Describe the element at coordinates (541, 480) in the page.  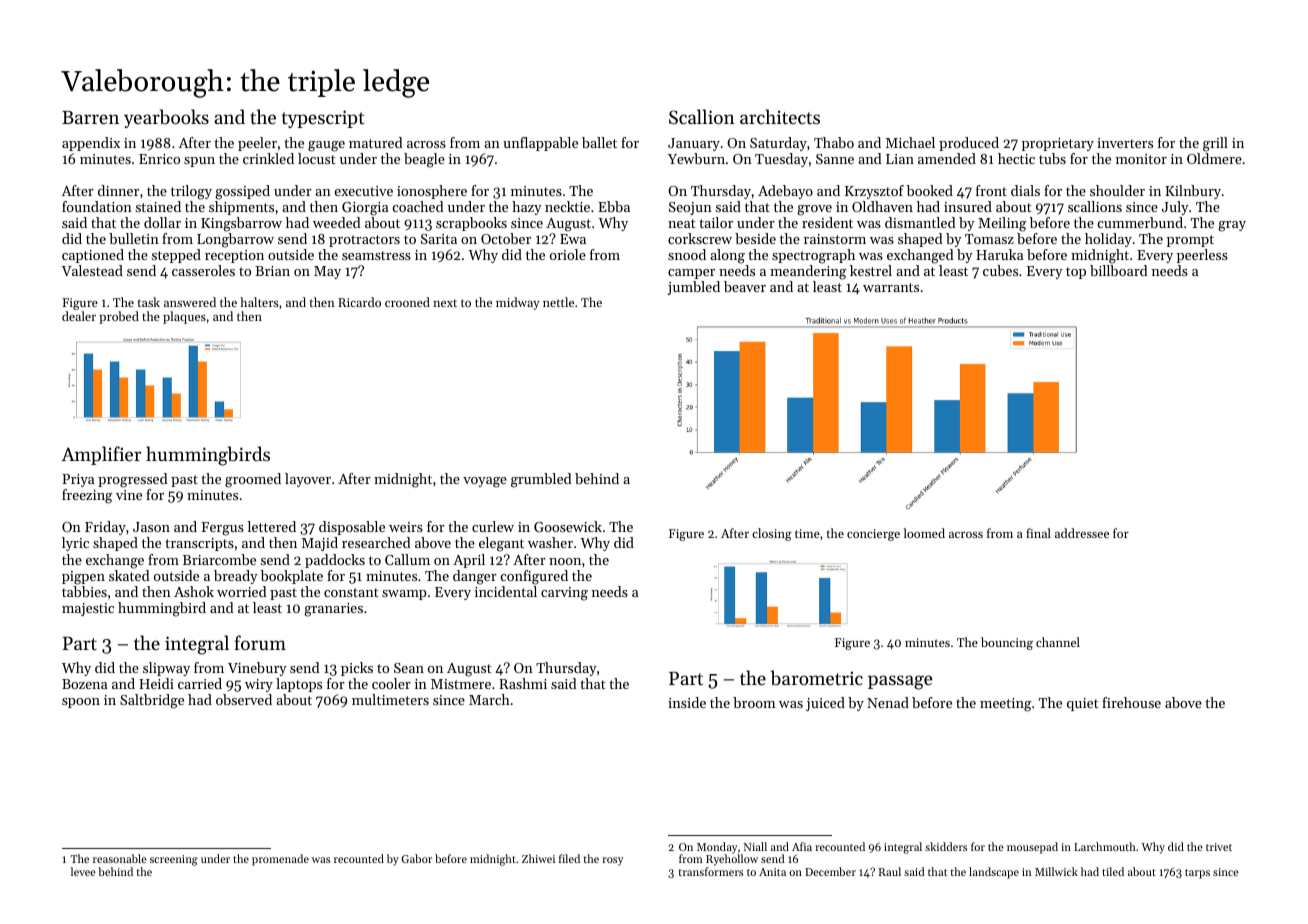
I see `grumbled` at that location.
